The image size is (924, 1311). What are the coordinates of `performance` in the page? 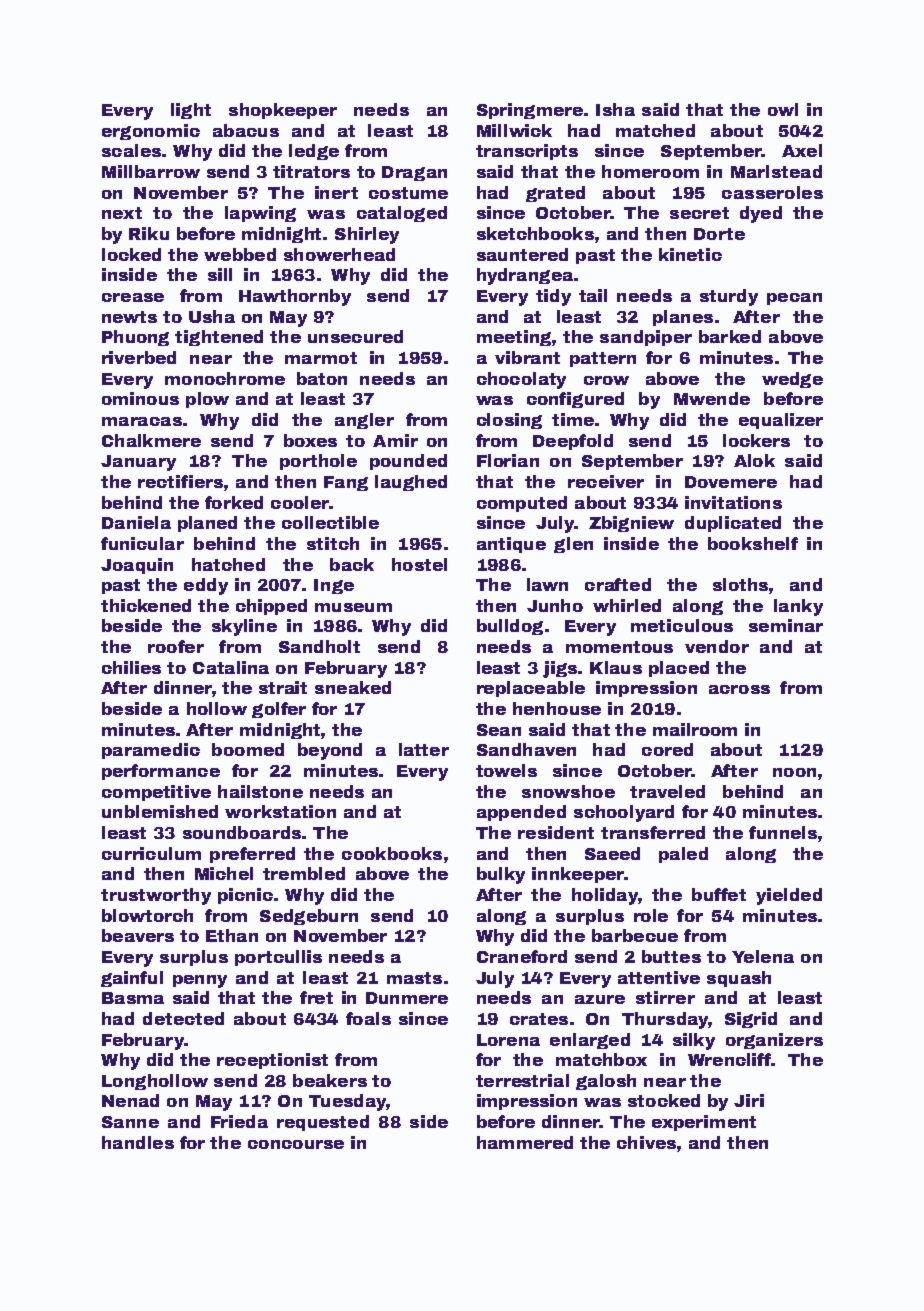 It's located at (161, 772).
